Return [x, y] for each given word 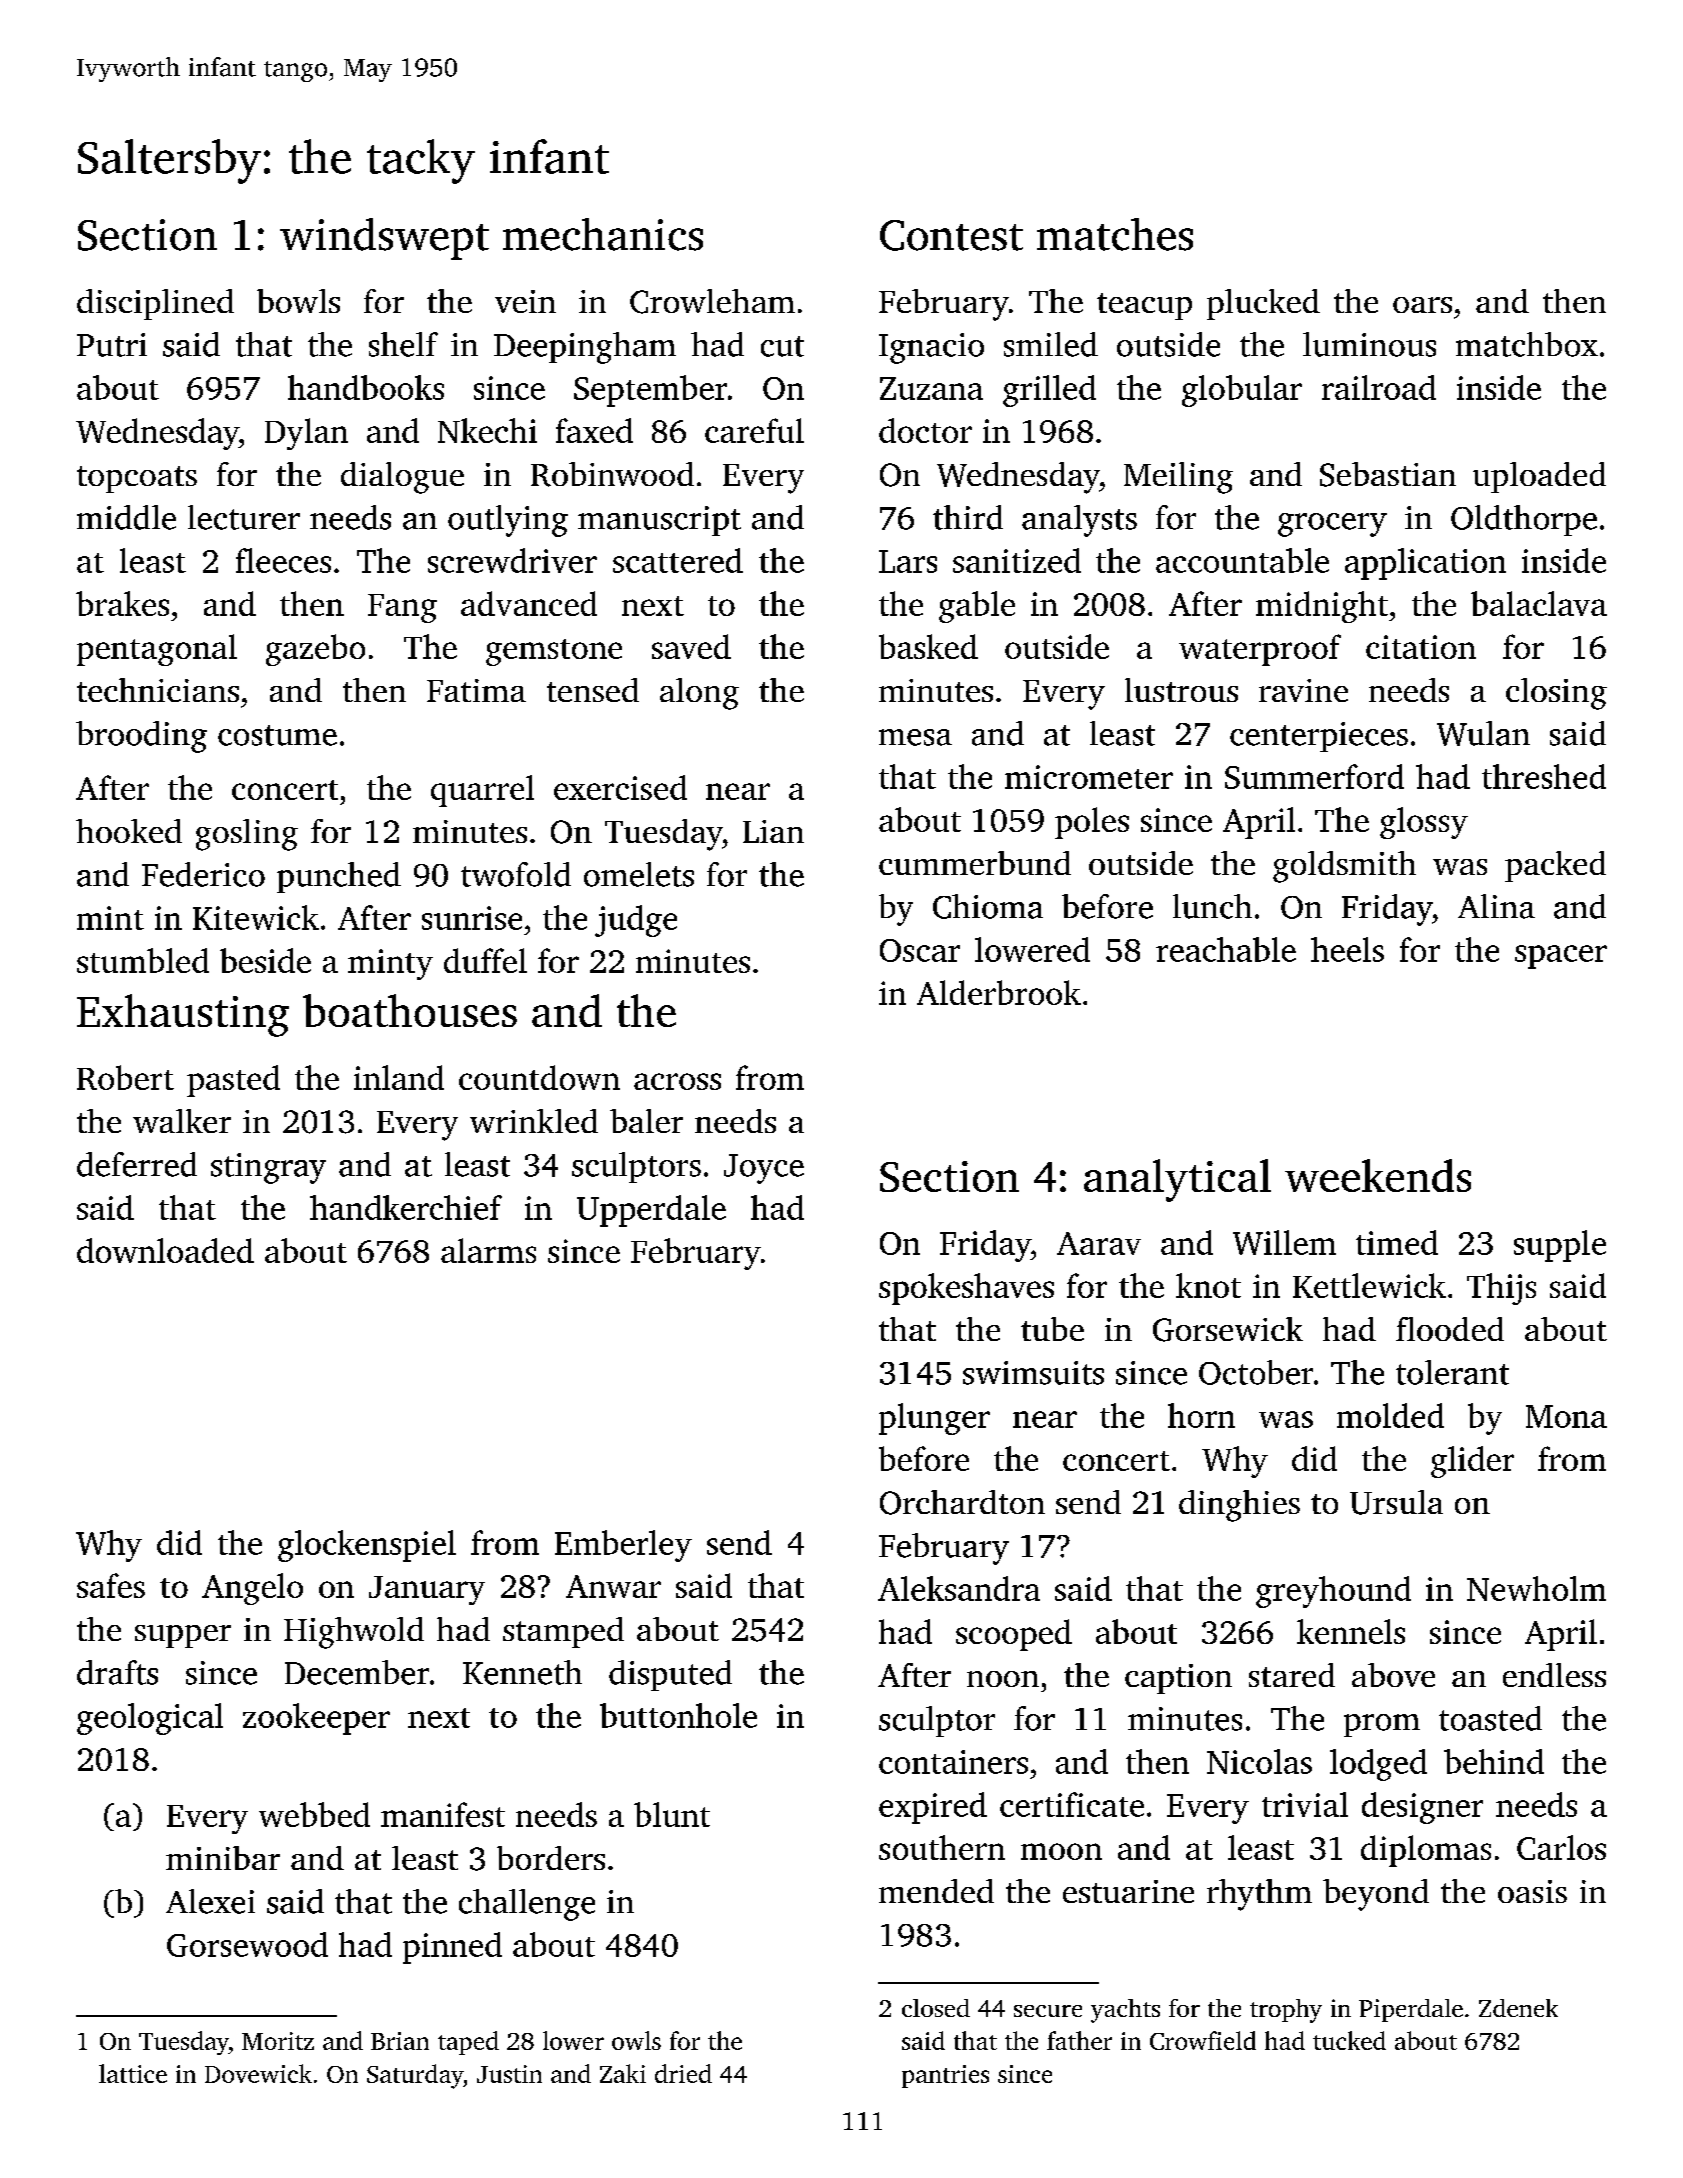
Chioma [988, 906]
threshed [1544, 776]
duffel [485, 960]
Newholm [1536, 1588]
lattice [133, 2073]
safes [111, 1585]
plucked [1263, 304]
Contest [951, 235]
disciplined [155, 304]
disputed [670, 1675]
